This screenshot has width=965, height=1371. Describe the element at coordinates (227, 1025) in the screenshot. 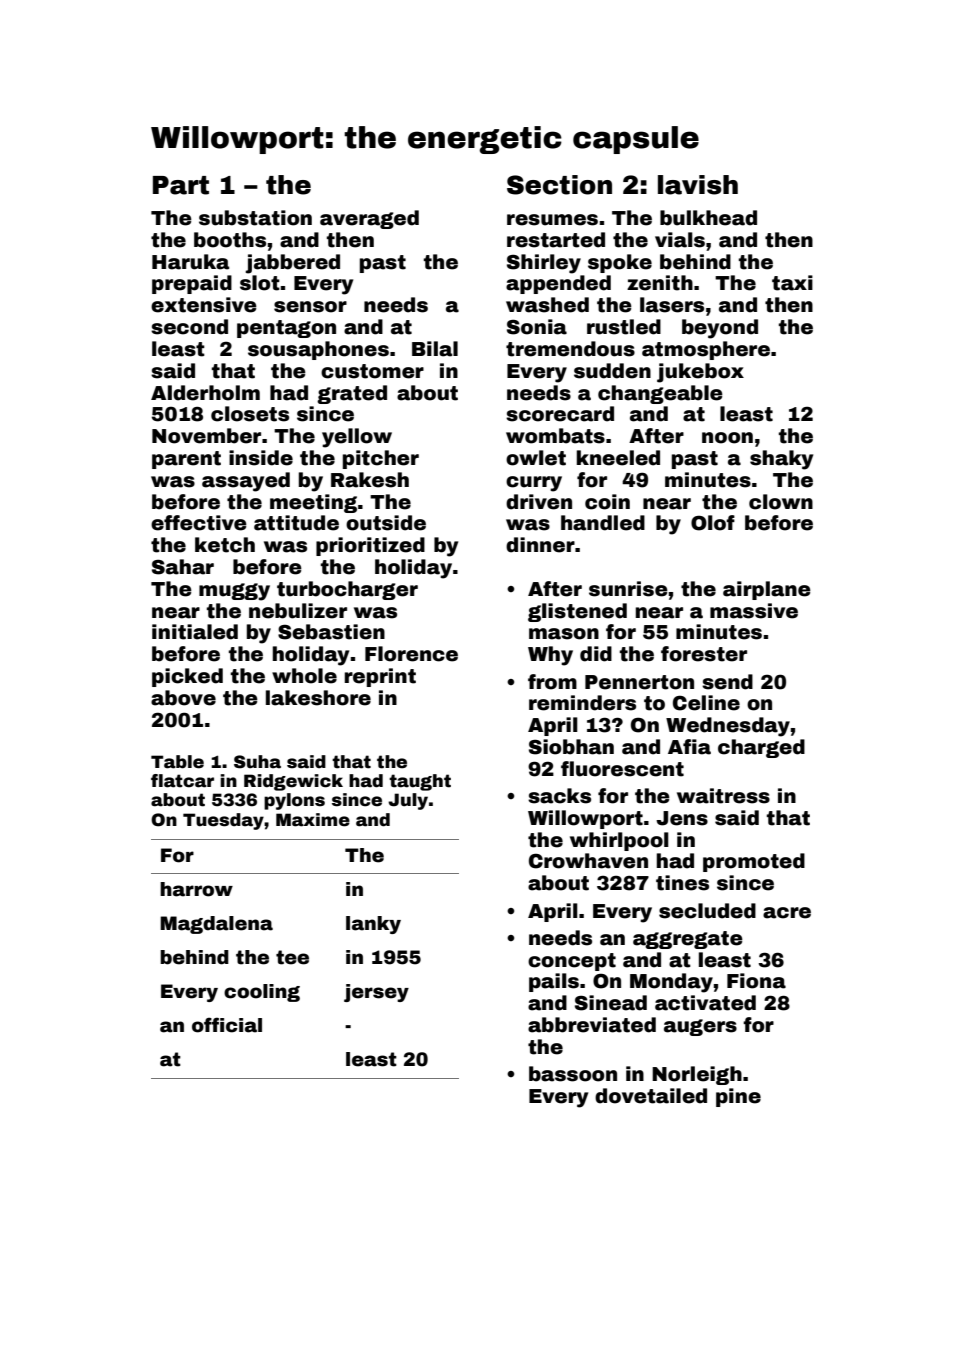

I see `official` at that location.
